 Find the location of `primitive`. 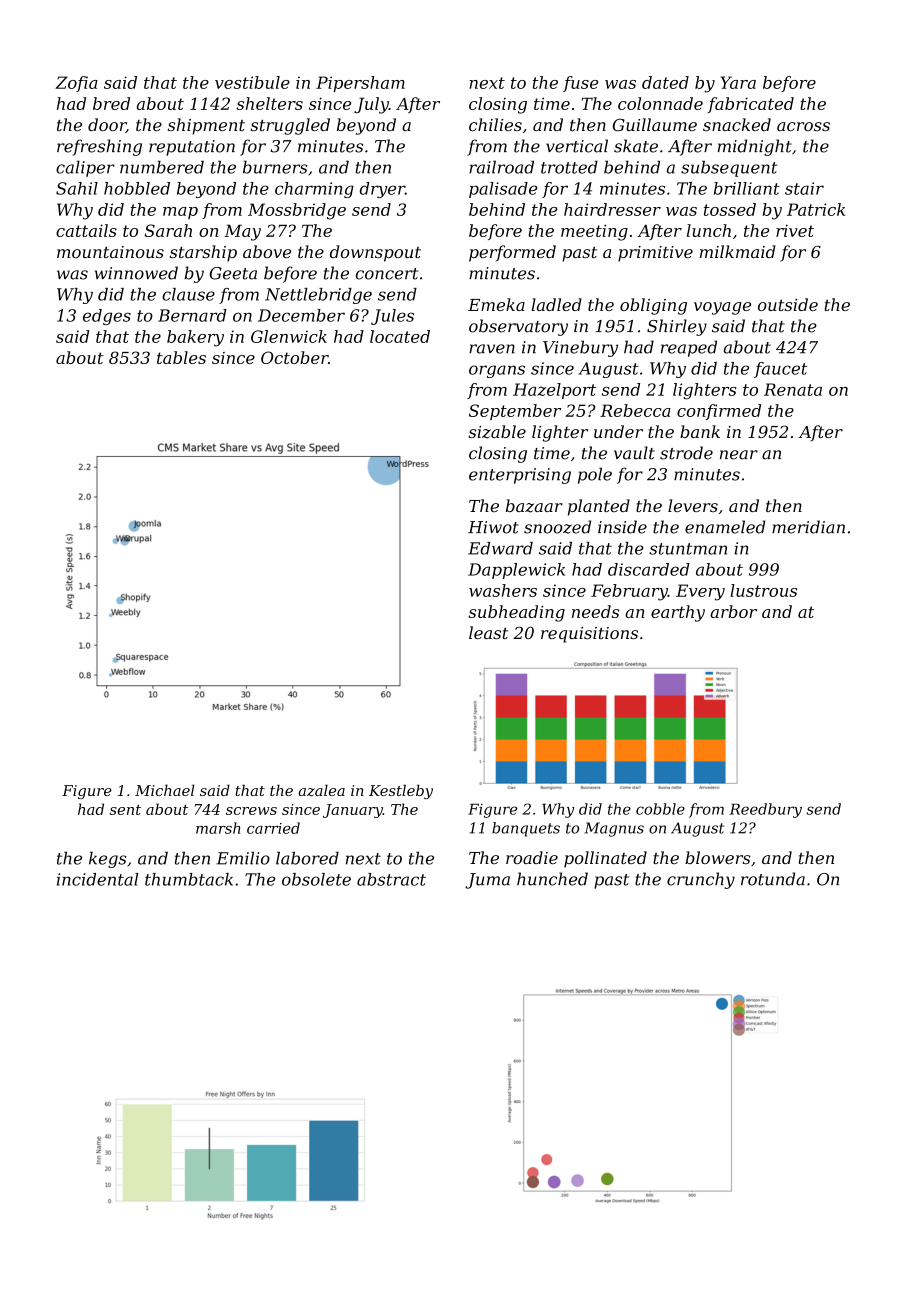

primitive is located at coordinates (655, 254).
